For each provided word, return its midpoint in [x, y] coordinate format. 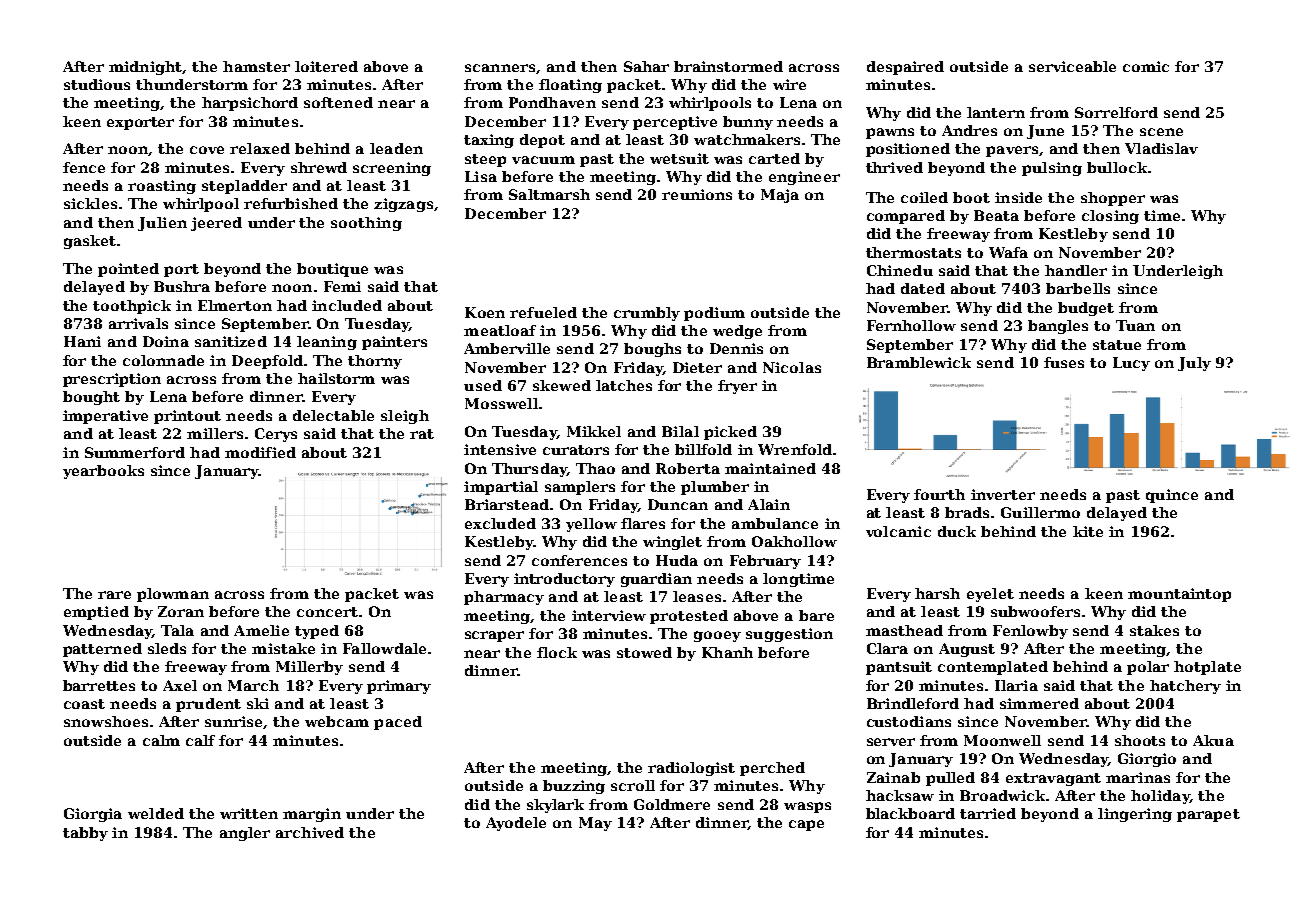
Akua [1213, 740]
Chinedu [900, 270]
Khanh [727, 652]
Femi [342, 286]
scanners [500, 68]
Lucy [1131, 364]
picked [730, 433]
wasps [807, 807]
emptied [96, 613]
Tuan [1135, 325]
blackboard [910, 813]
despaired [905, 68]
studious [97, 84]
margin [312, 815]
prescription [112, 380]
